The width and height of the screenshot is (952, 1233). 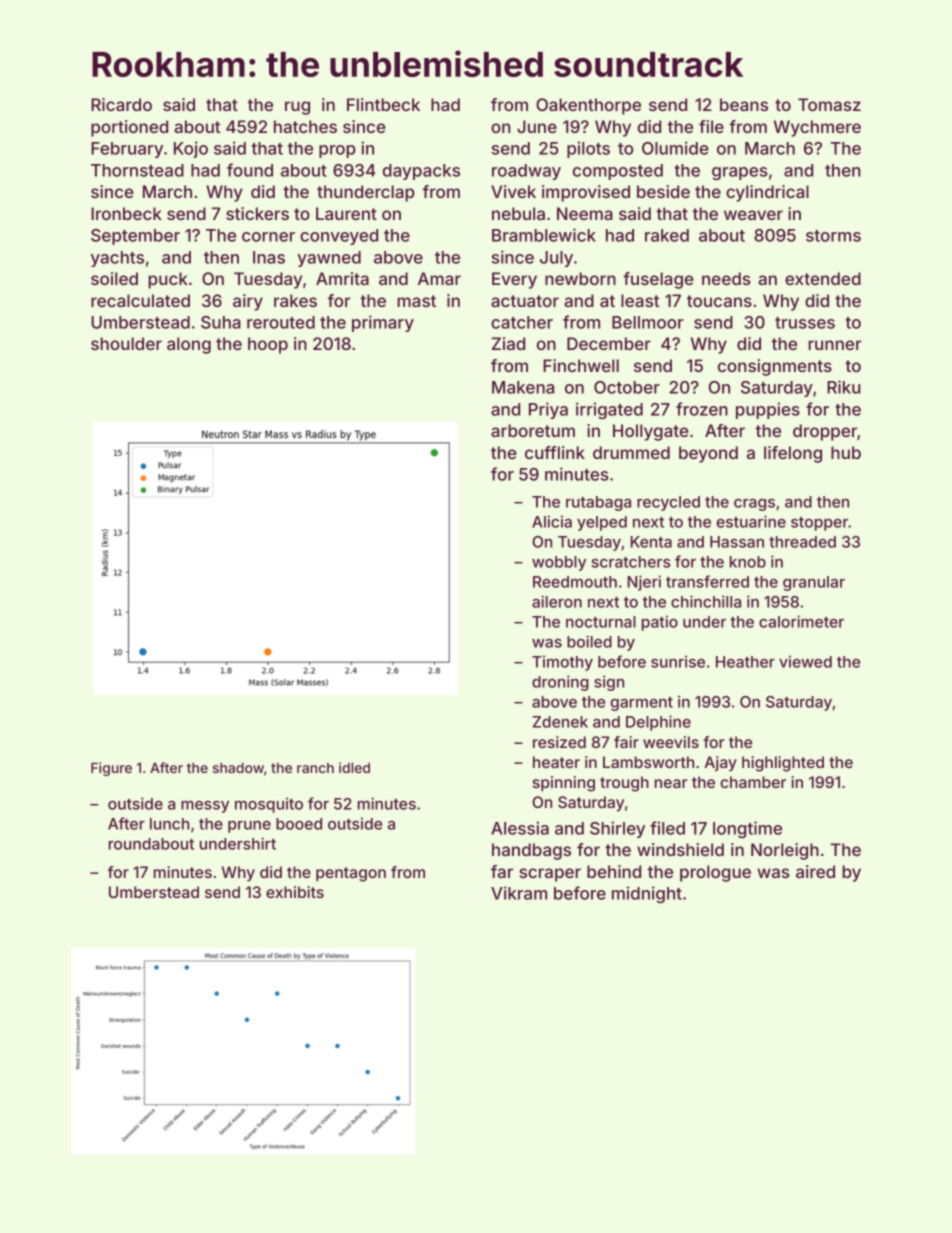 I want to click on wobbly, so click(x=559, y=563).
